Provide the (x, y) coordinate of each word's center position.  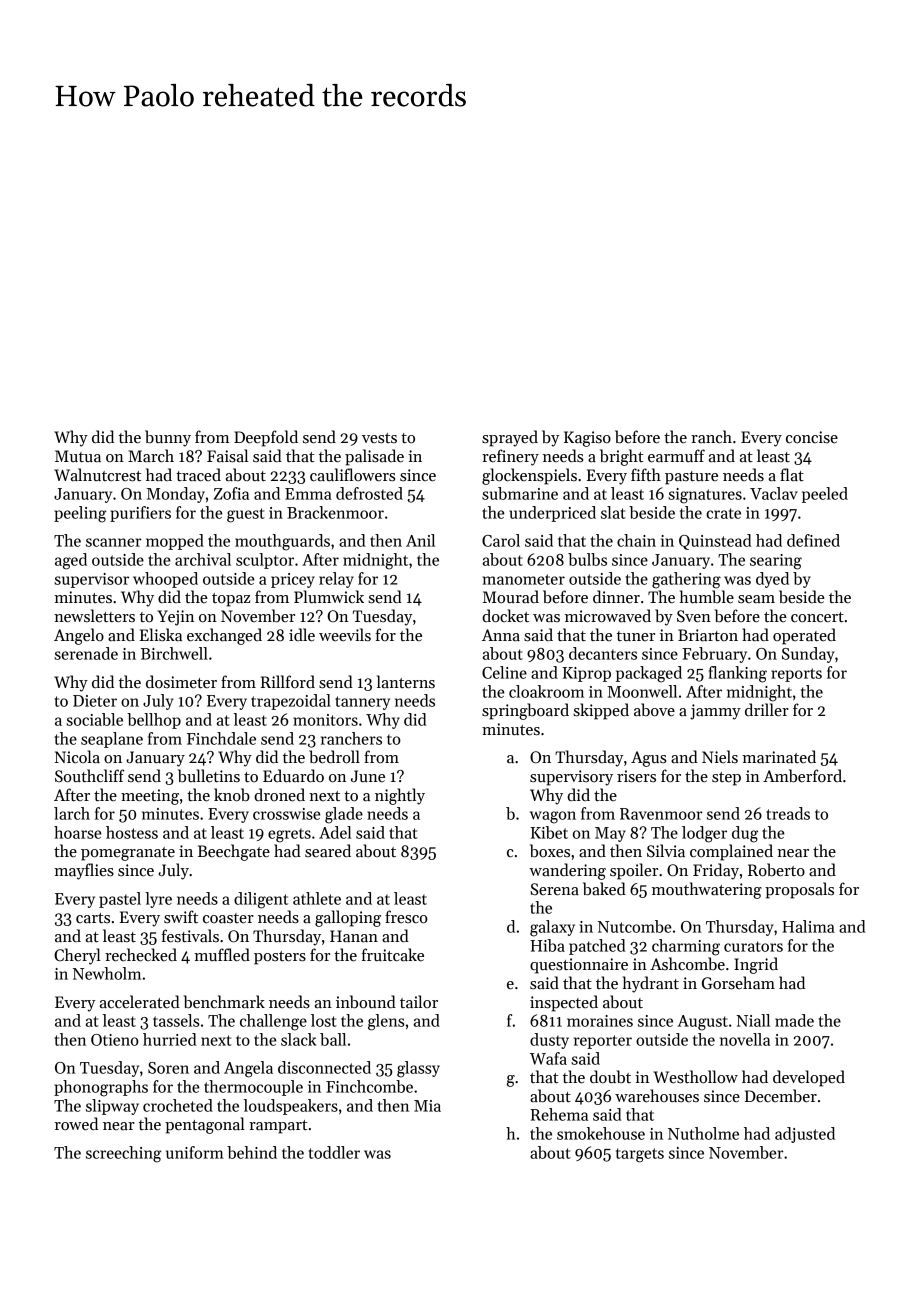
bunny (168, 438)
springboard (525, 711)
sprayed (510, 438)
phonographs (101, 1088)
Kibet (549, 832)
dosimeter (181, 682)
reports (796, 675)
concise (812, 437)
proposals (799, 890)
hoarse (78, 832)
